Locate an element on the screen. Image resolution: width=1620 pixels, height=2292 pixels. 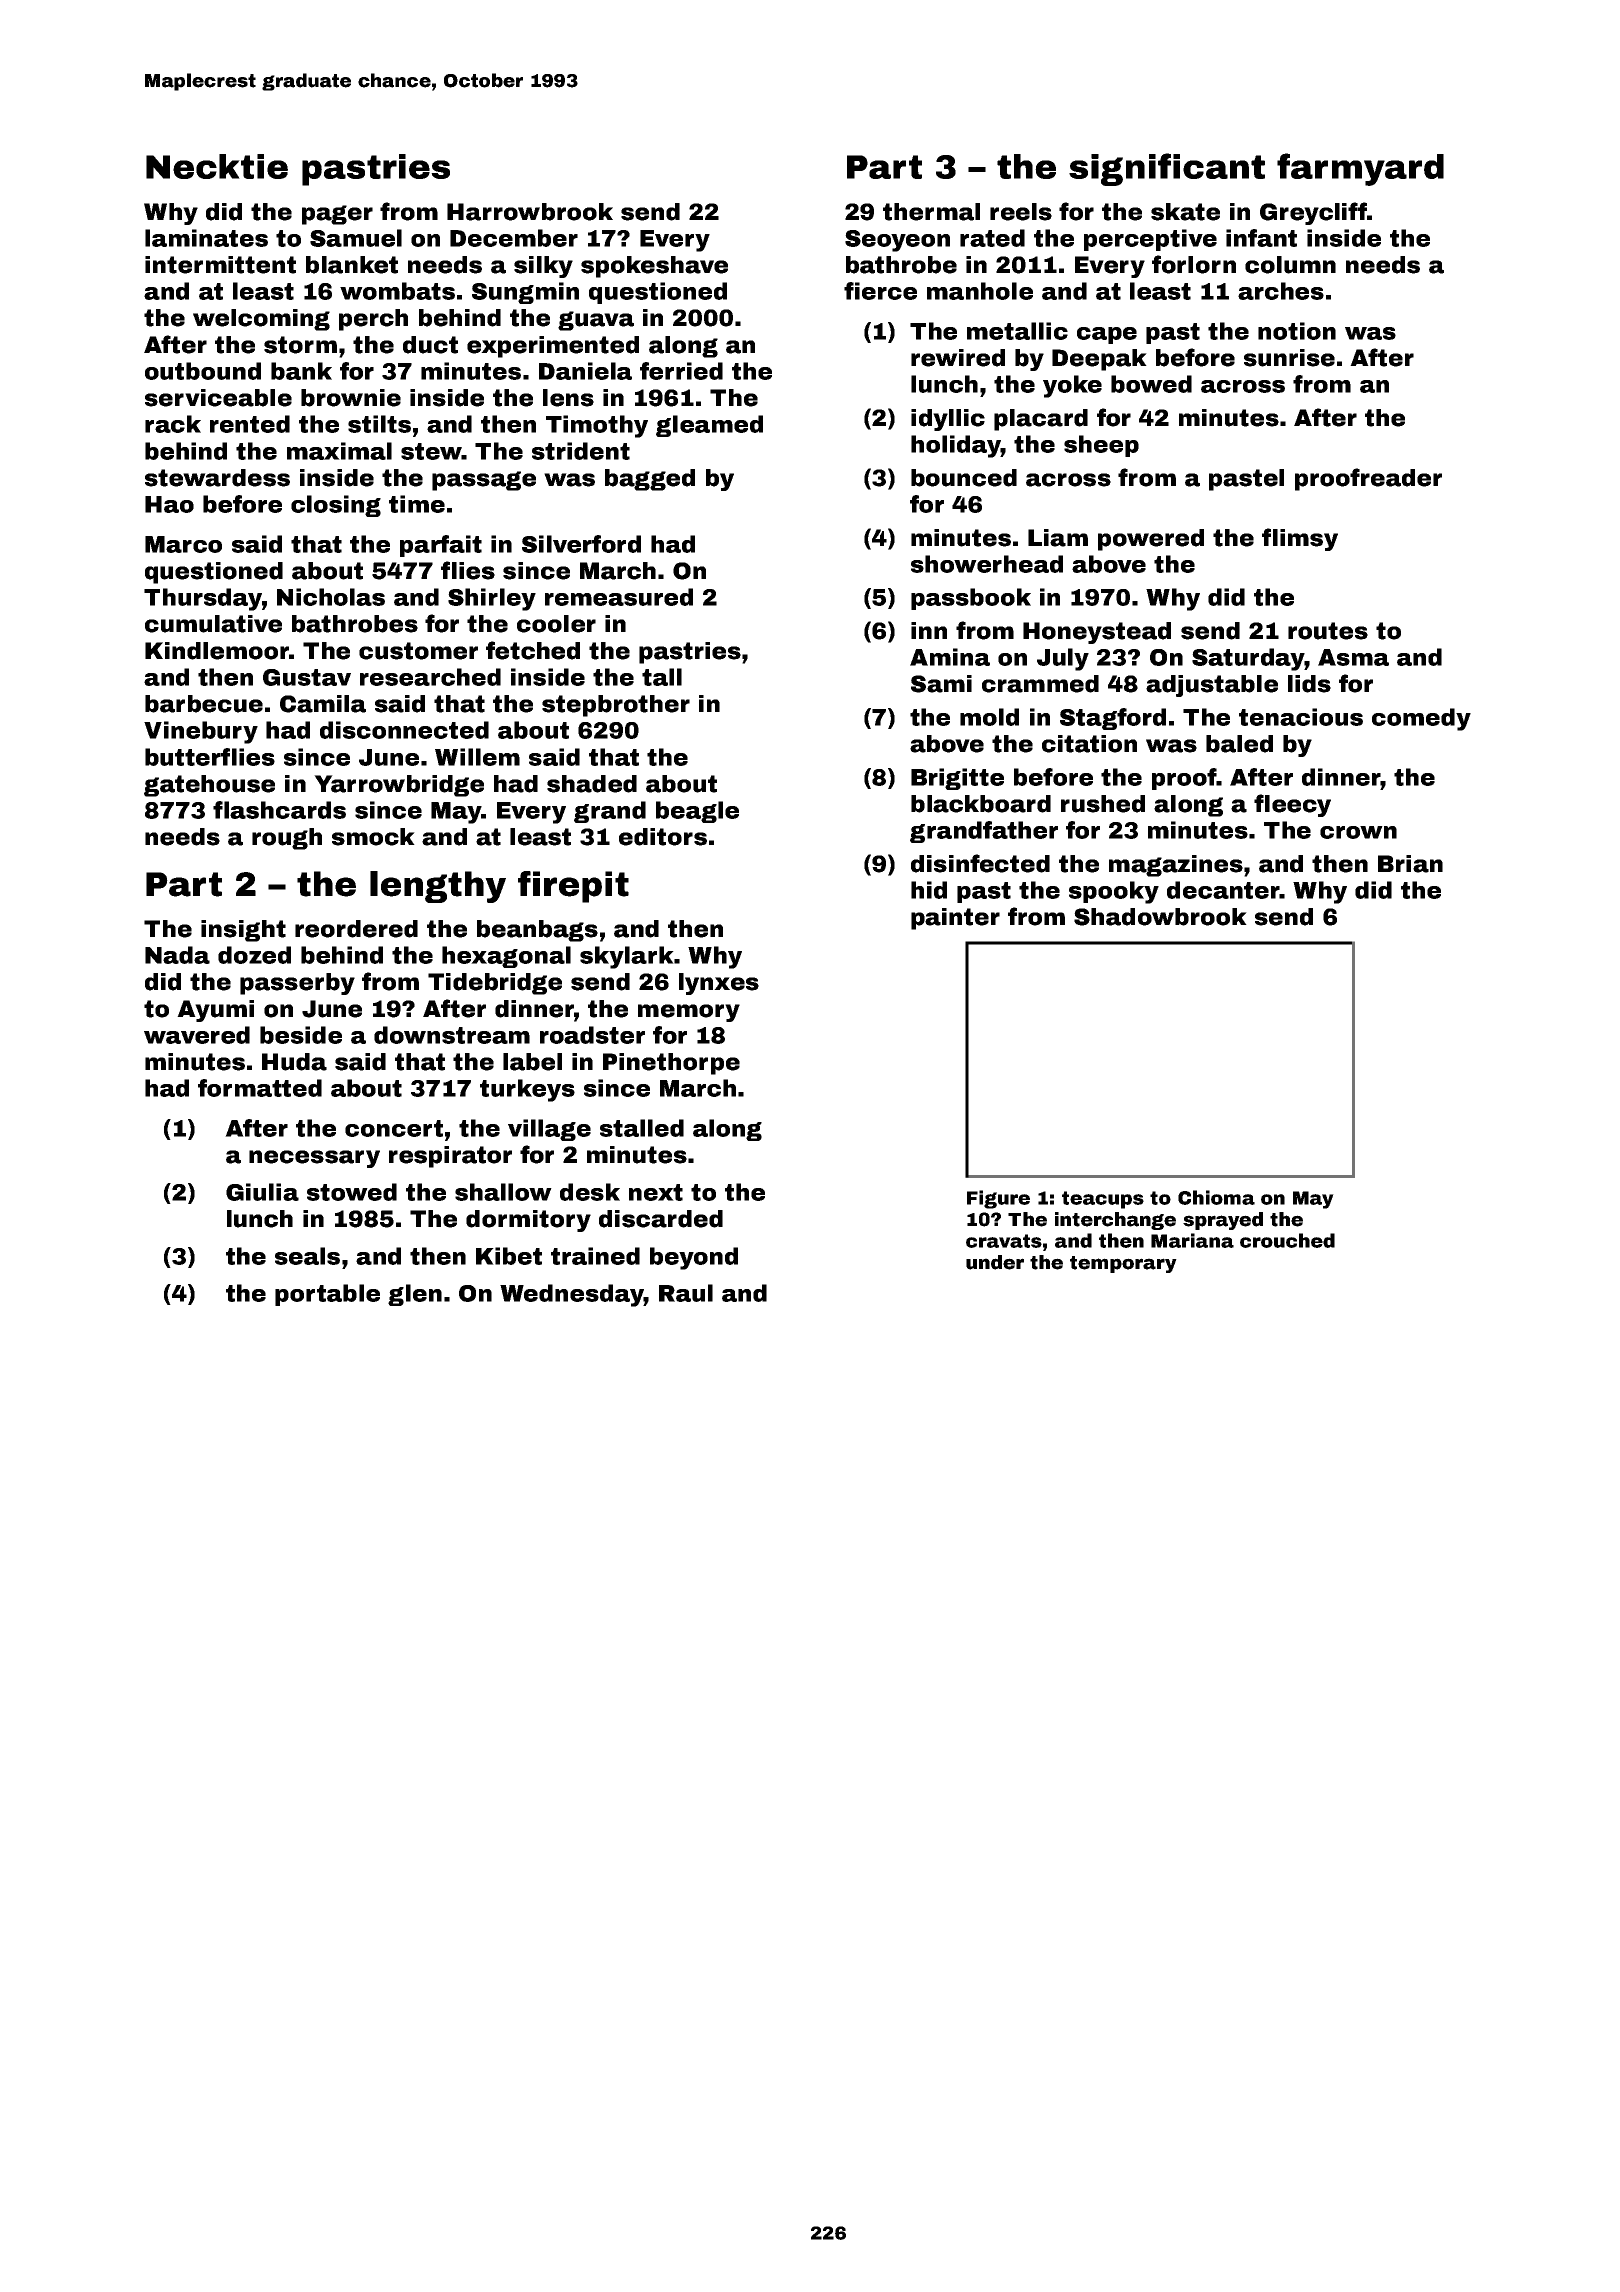
wombats is located at coordinates (397, 291).
